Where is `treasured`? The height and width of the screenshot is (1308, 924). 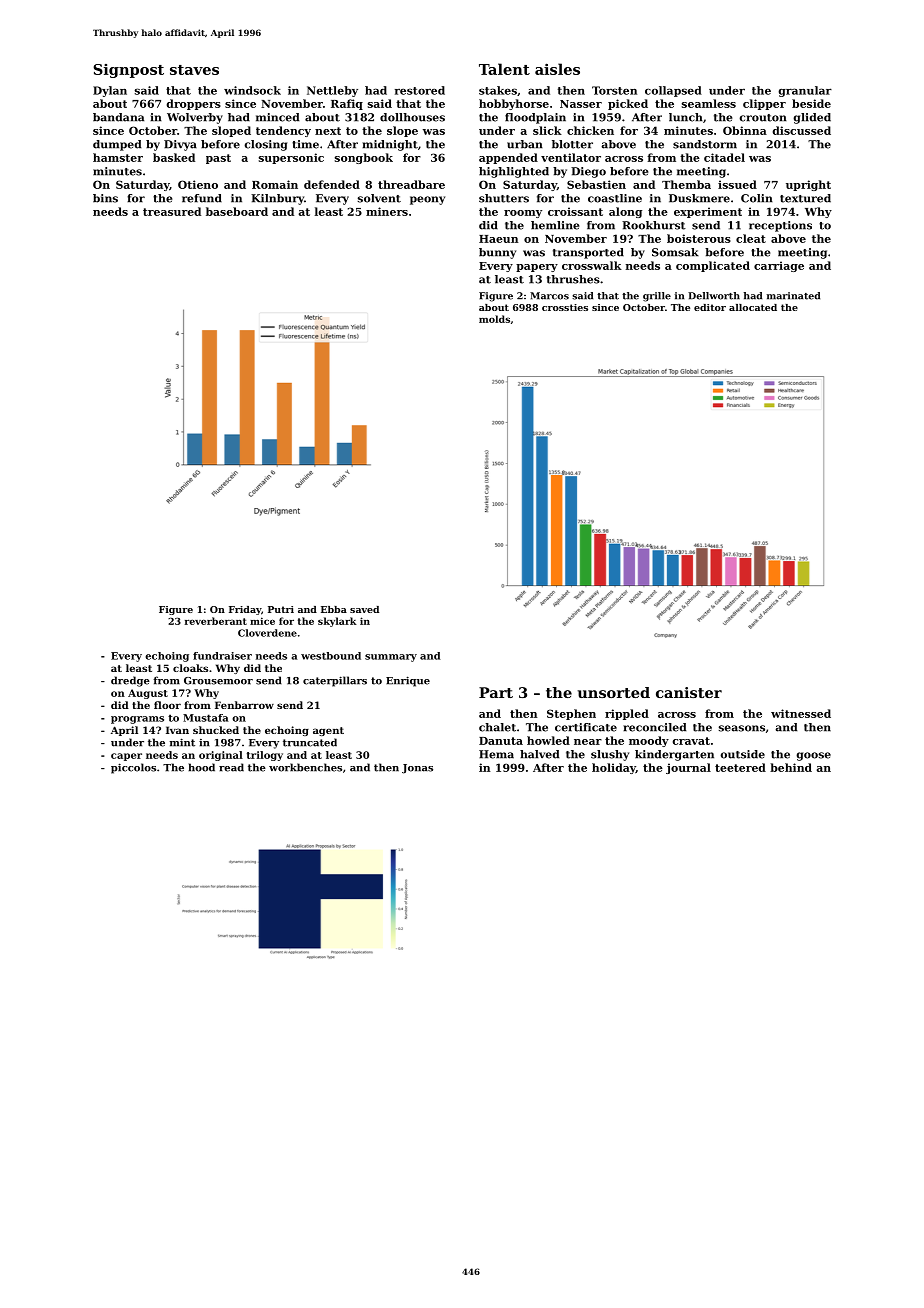 treasured is located at coordinates (172, 211).
